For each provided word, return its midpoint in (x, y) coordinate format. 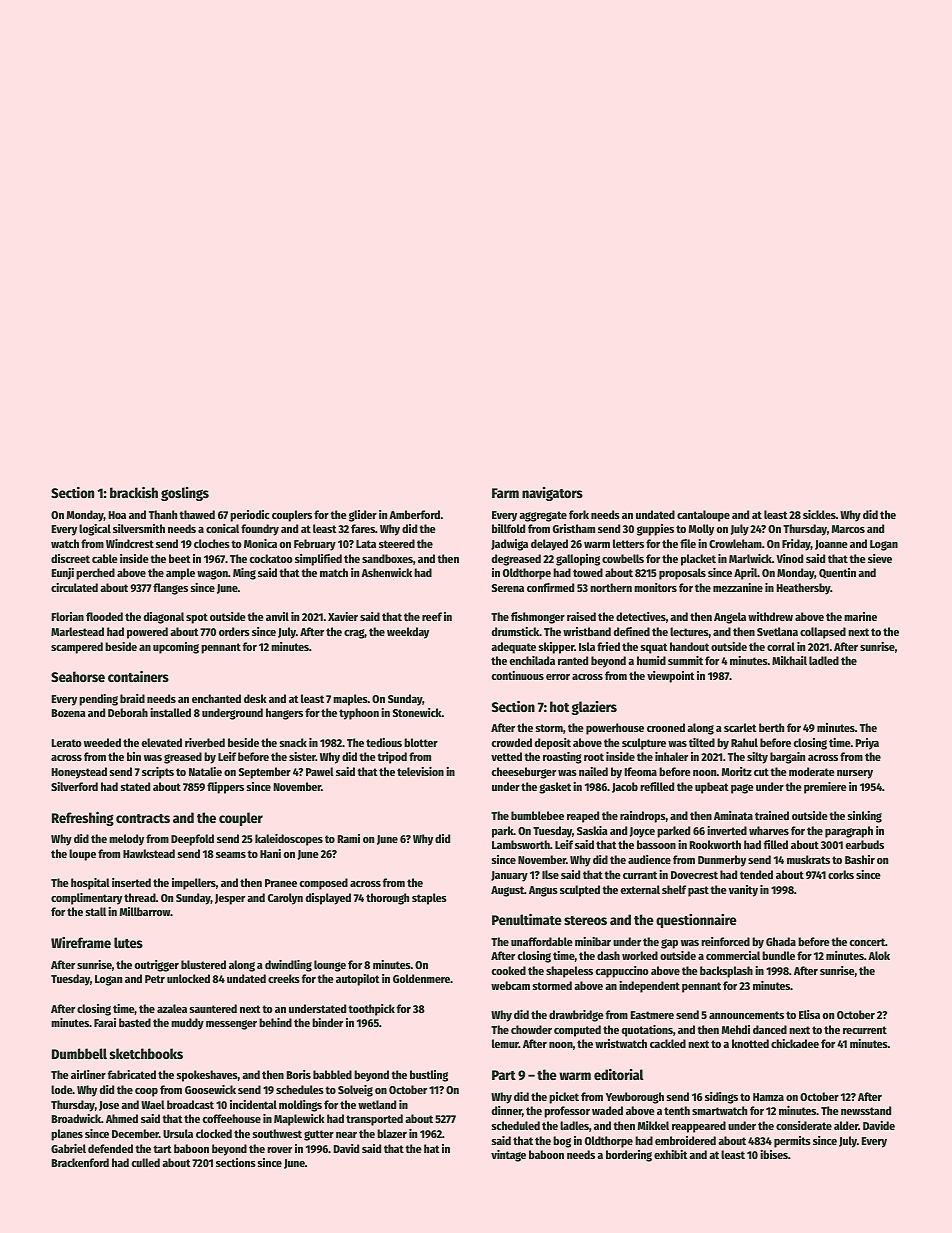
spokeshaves (207, 1076)
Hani (270, 853)
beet (179, 558)
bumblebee (537, 815)
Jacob (625, 787)
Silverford (74, 786)
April (745, 574)
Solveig (355, 1091)
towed (588, 572)
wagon (212, 575)
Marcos (848, 529)
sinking (865, 817)
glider (363, 516)
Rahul (744, 742)
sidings (721, 1098)
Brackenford (80, 1162)
